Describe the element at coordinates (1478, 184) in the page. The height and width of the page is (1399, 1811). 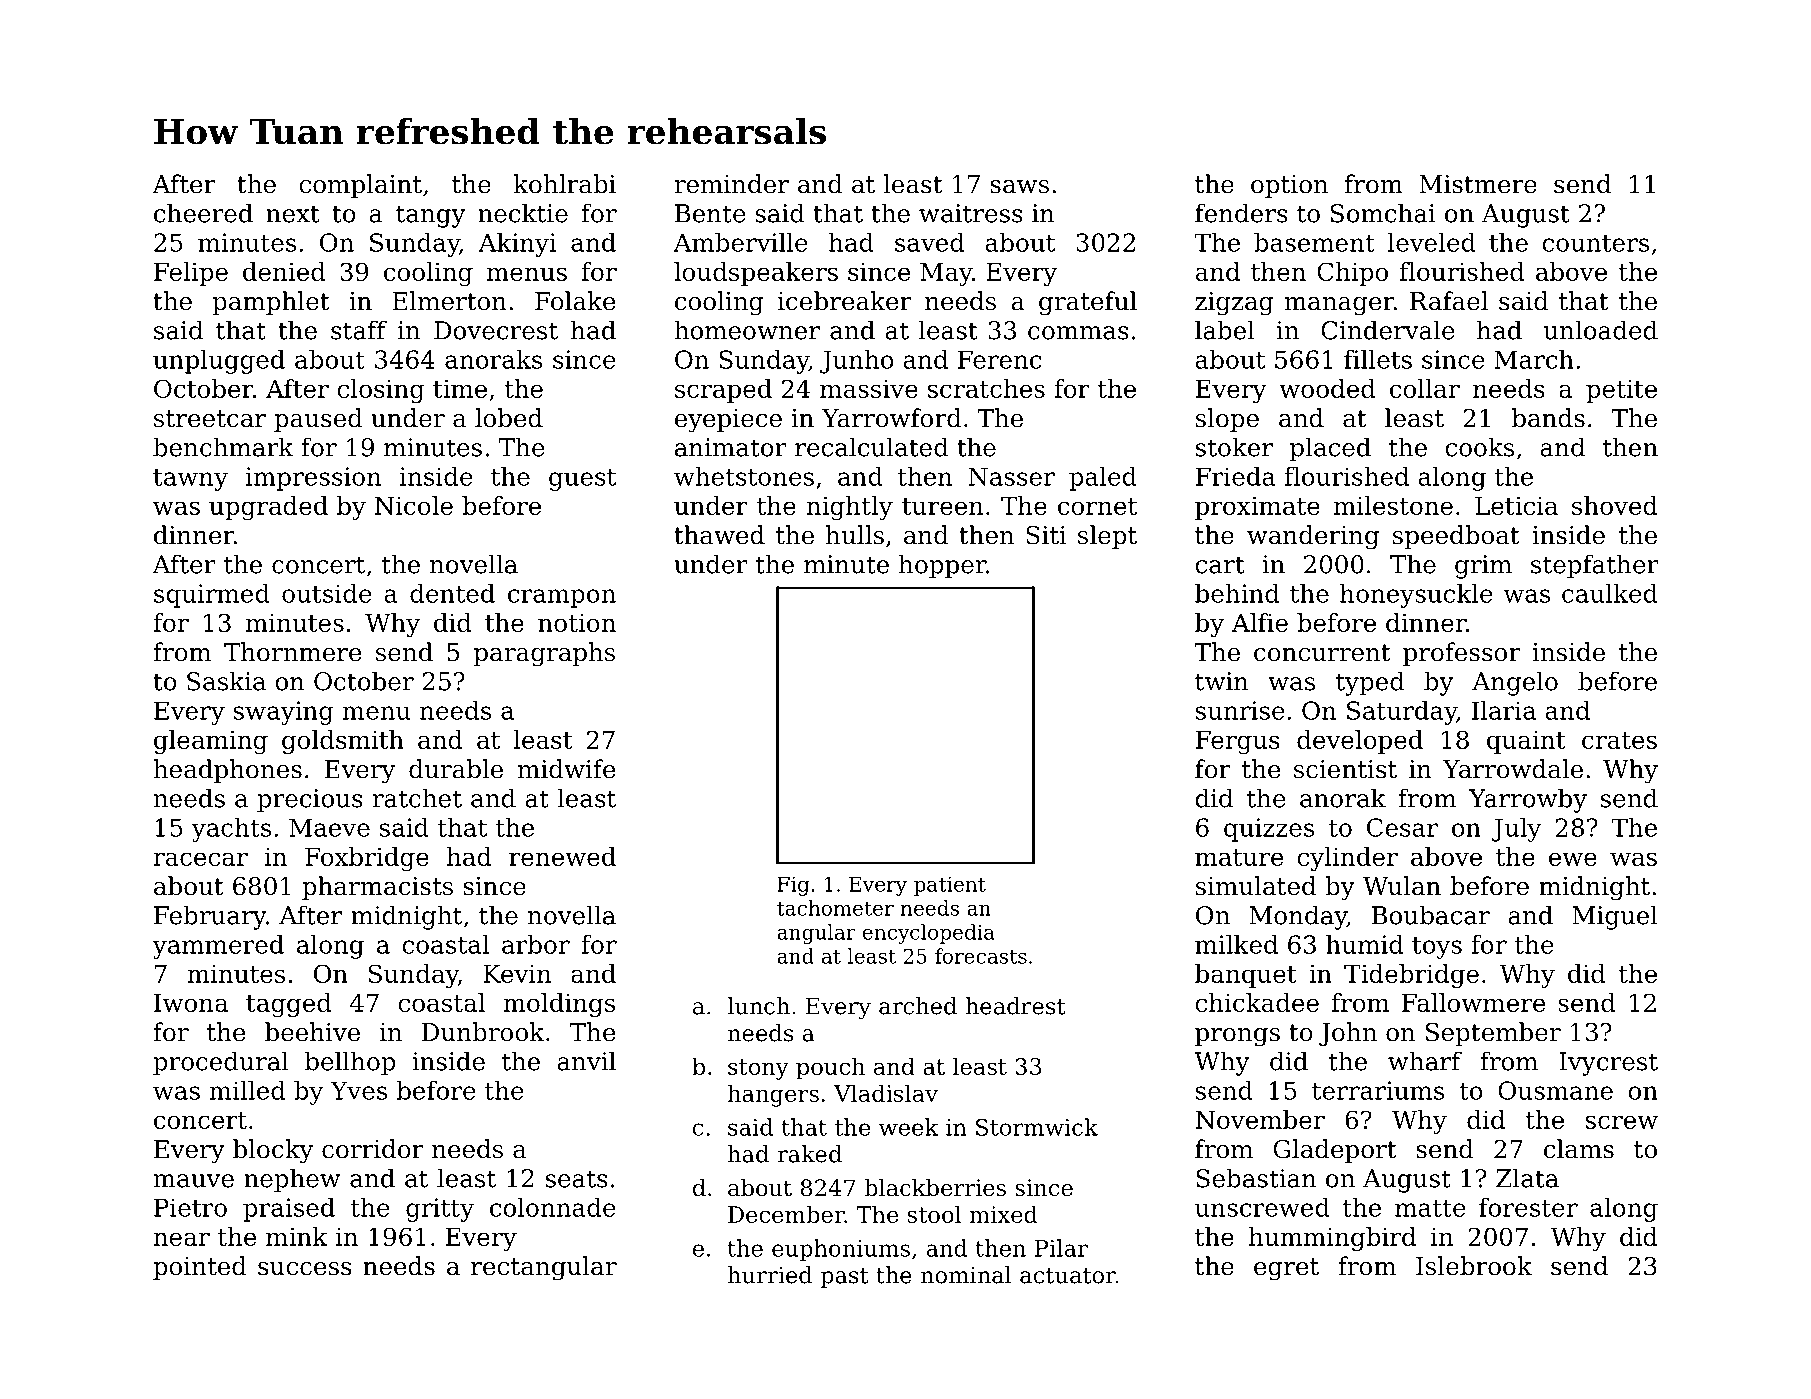
I see `Mistmere` at that location.
